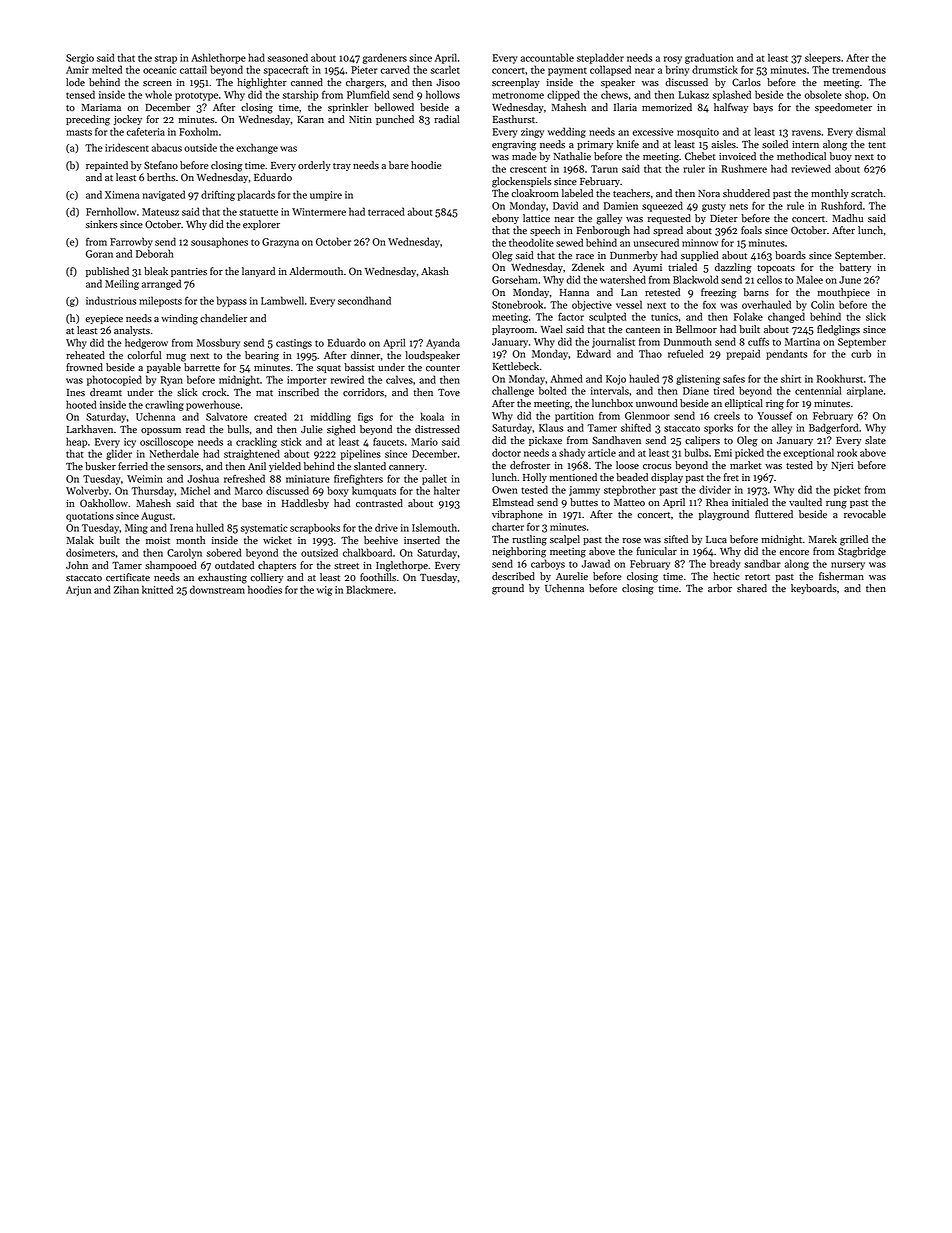 The height and width of the document is (1233, 952). What do you see at coordinates (87, 491) in the document?
I see `Wolverby` at bounding box center [87, 491].
